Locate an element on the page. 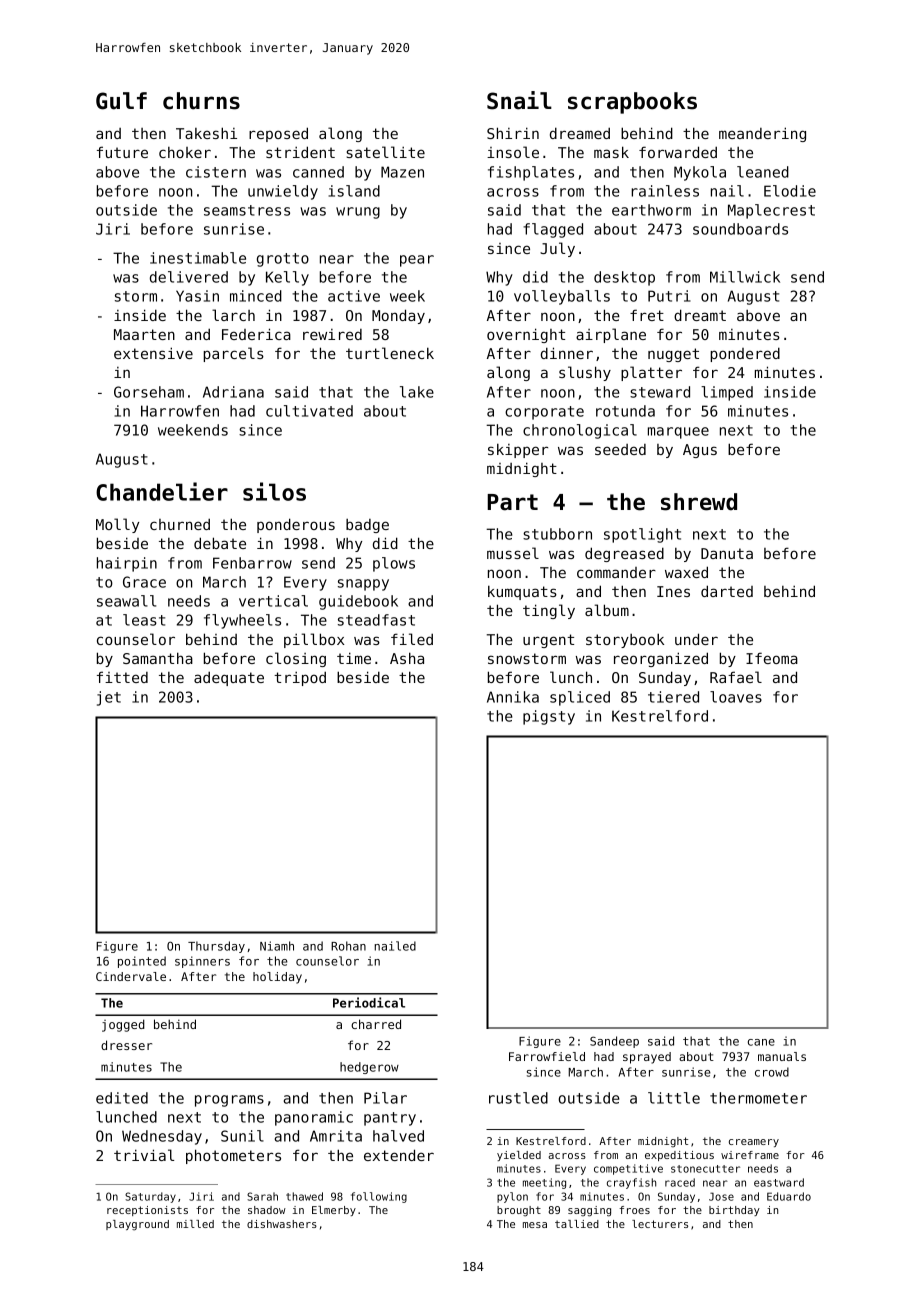 Image resolution: width=924 pixels, height=1314 pixels. Thursday is located at coordinates (216, 947).
